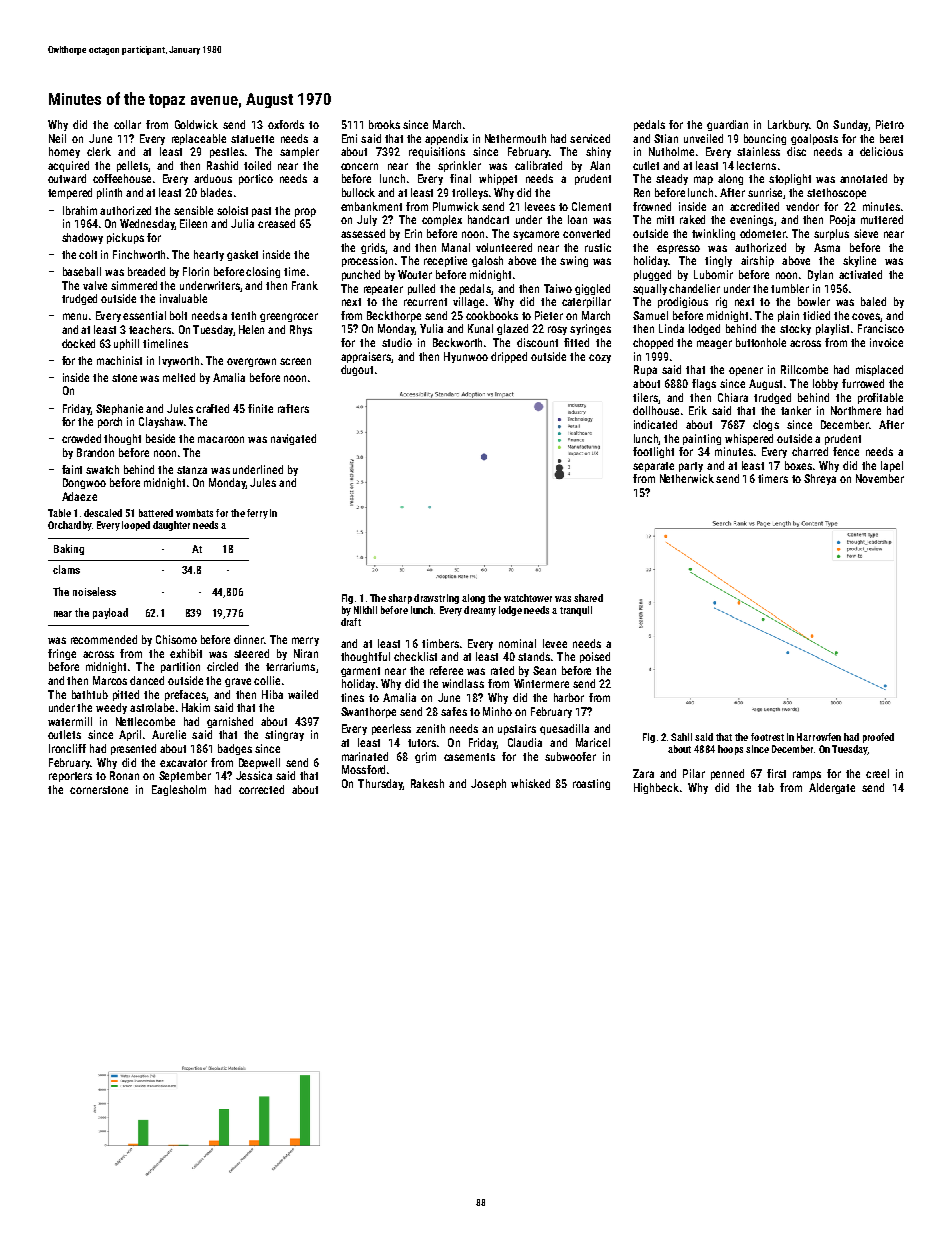 The height and width of the screenshot is (1233, 952). I want to click on fence, so click(846, 451).
